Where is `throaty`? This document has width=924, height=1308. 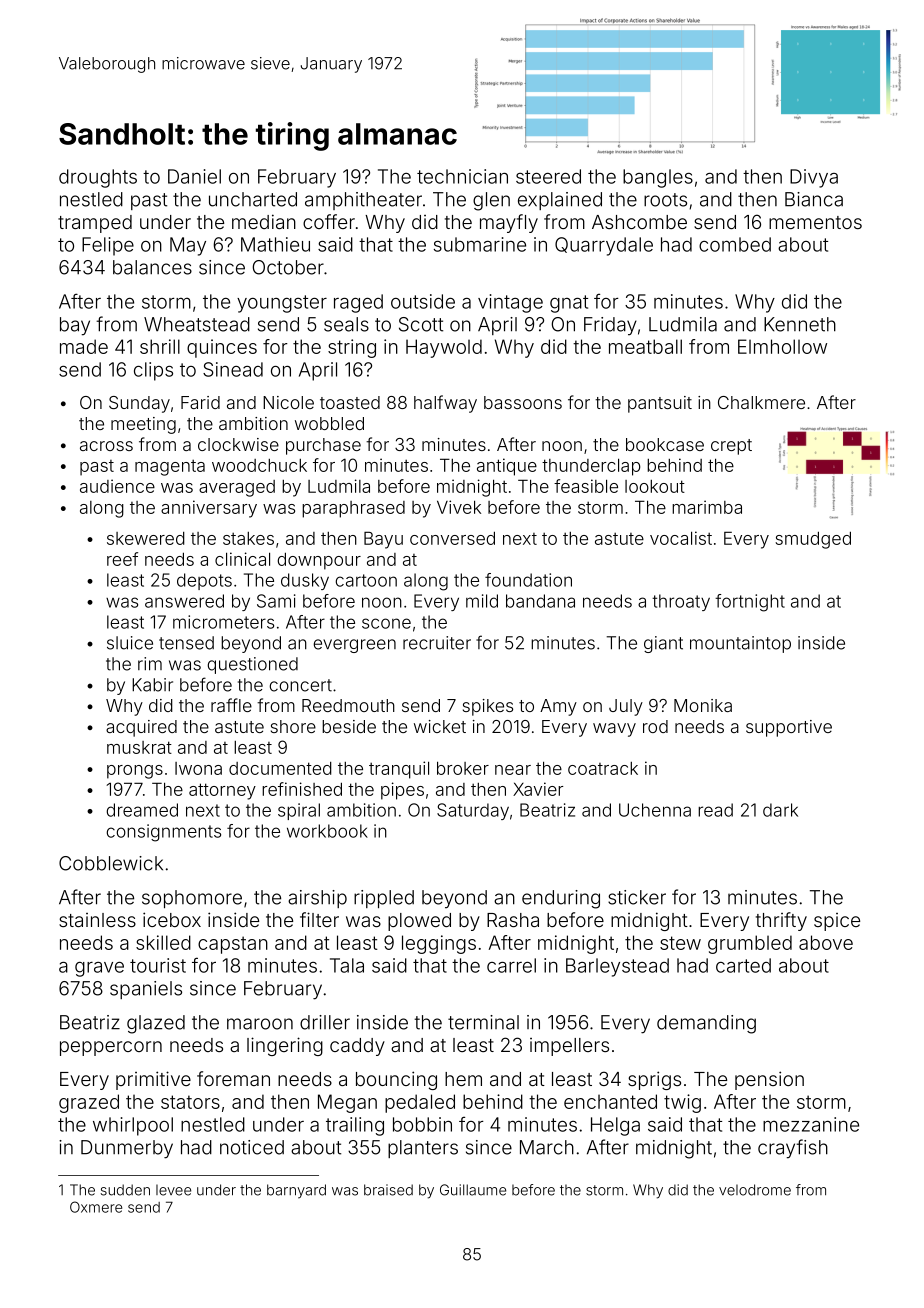
throaty is located at coordinates (681, 602).
